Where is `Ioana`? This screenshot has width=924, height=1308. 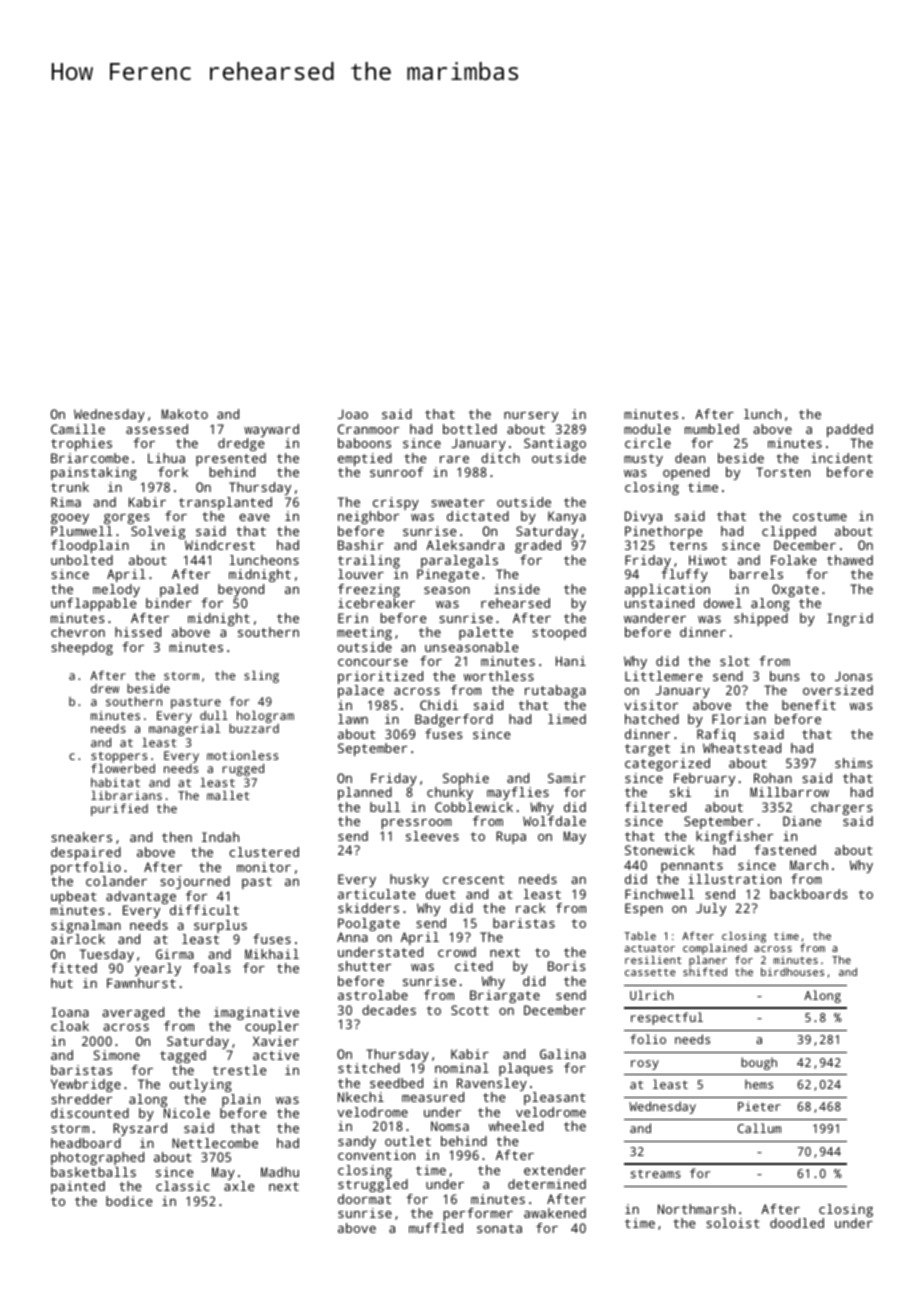 Ioana is located at coordinates (70, 1012).
